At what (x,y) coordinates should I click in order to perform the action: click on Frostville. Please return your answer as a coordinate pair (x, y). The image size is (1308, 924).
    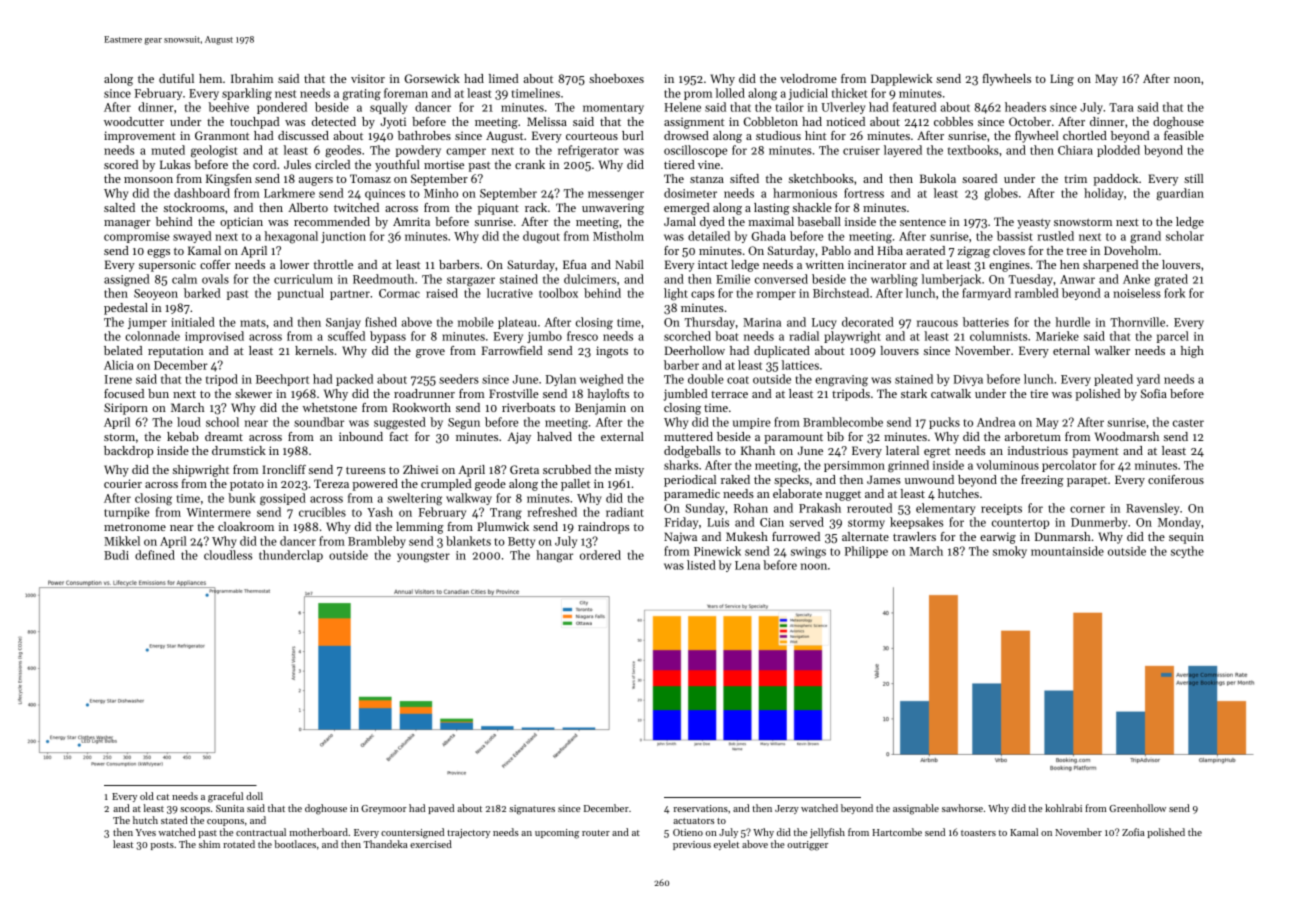
    Looking at the image, I should click on (514, 393).
